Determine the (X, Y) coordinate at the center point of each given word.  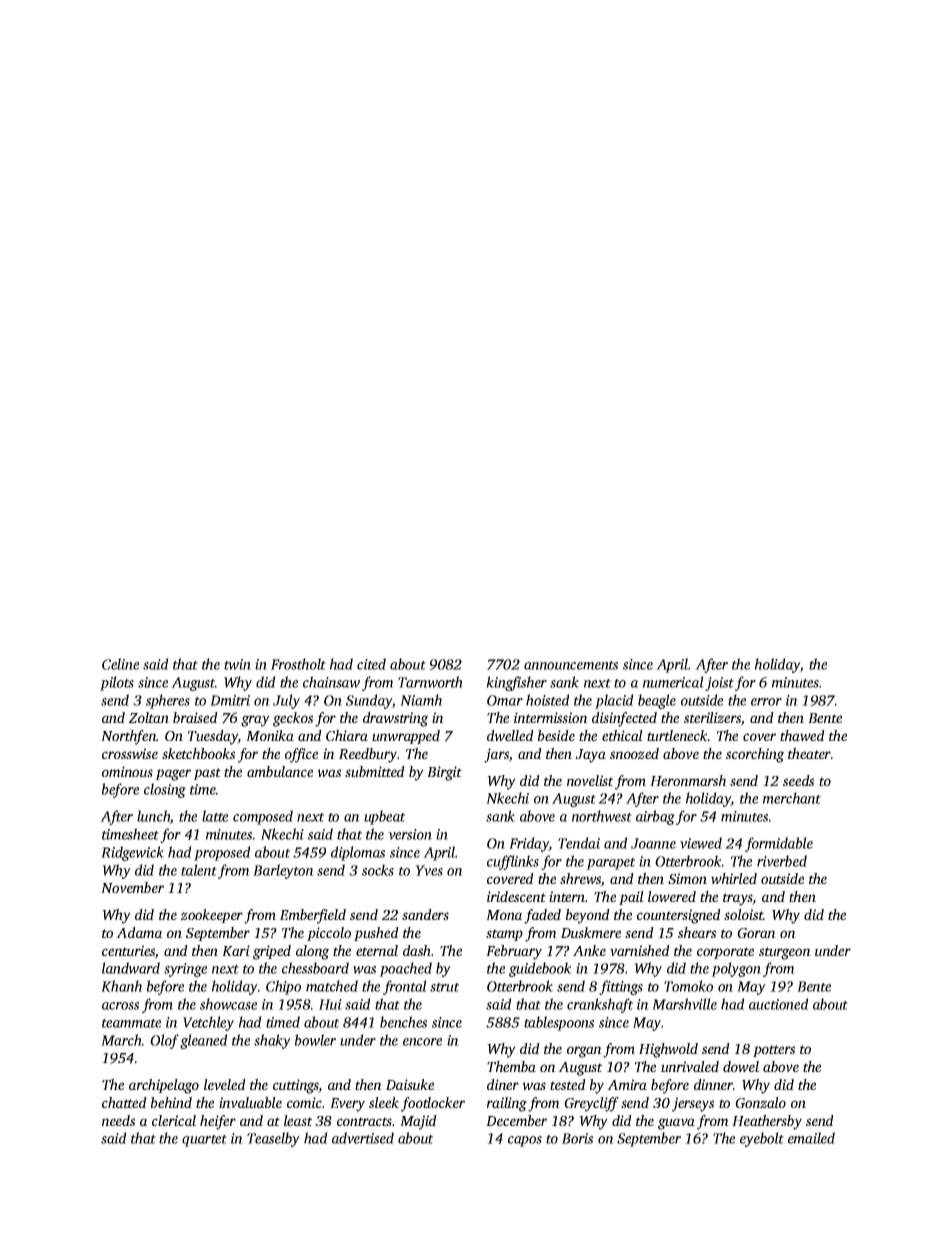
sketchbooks (198, 753)
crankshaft (600, 1005)
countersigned (679, 916)
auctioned (779, 1004)
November (132, 887)
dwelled (510, 735)
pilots (117, 683)
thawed (802, 735)
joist (719, 684)
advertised (363, 1138)
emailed (811, 1138)
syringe (185, 970)
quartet (204, 1141)
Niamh (421, 700)
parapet (610, 864)
